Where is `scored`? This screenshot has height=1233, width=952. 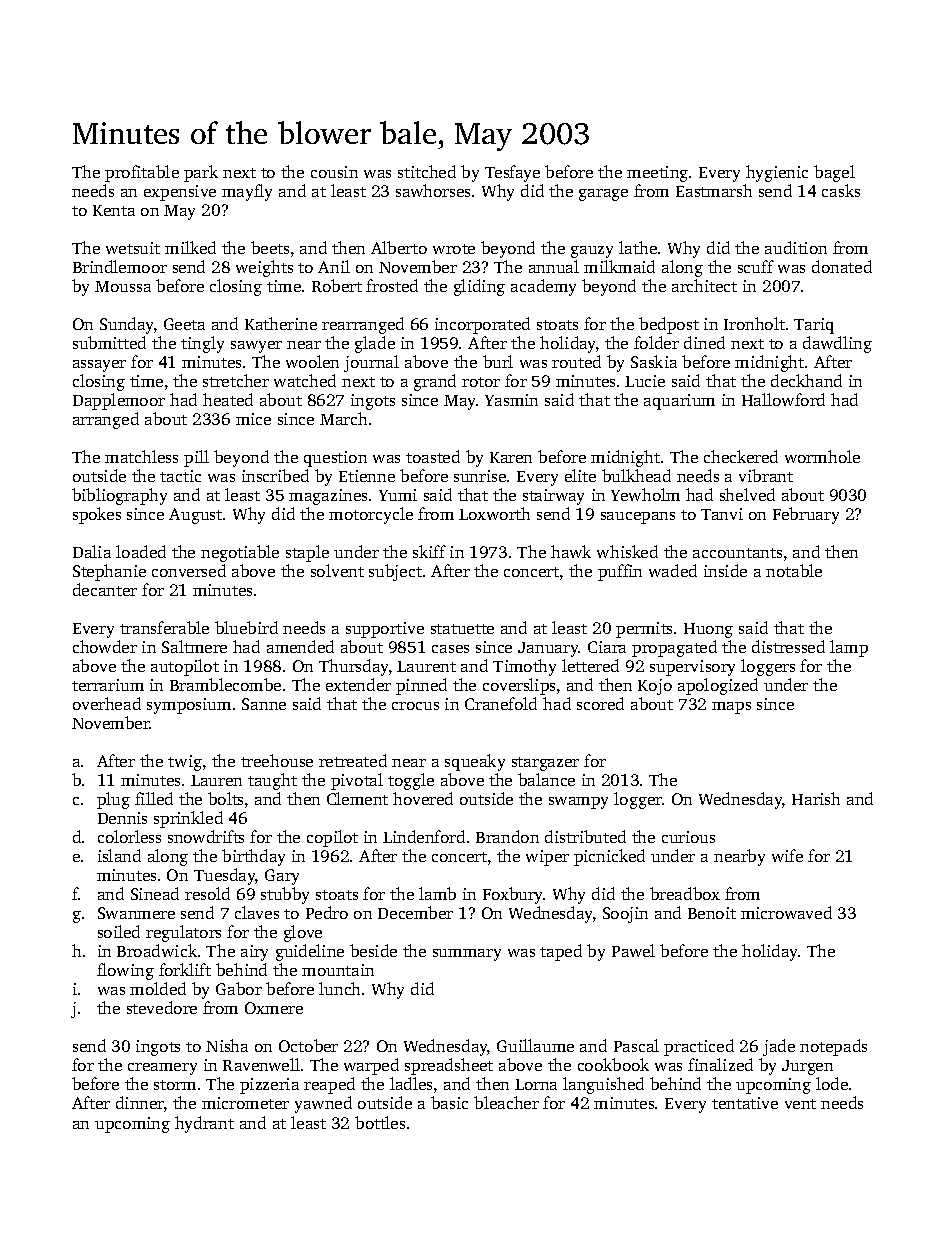 scored is located at coordinates (600, 703).
